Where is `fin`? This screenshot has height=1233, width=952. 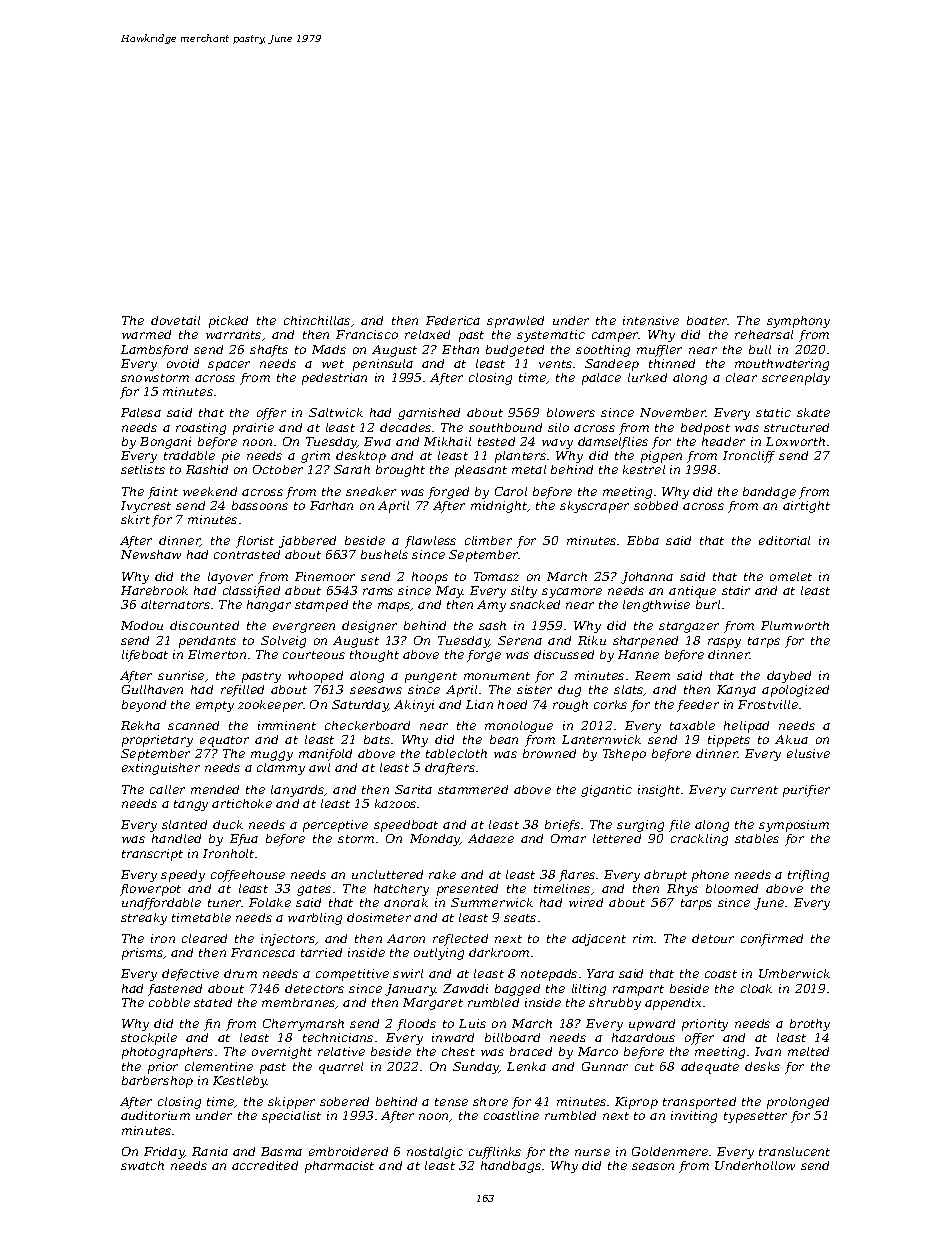
fin is located at coordinates (212, 1025).
